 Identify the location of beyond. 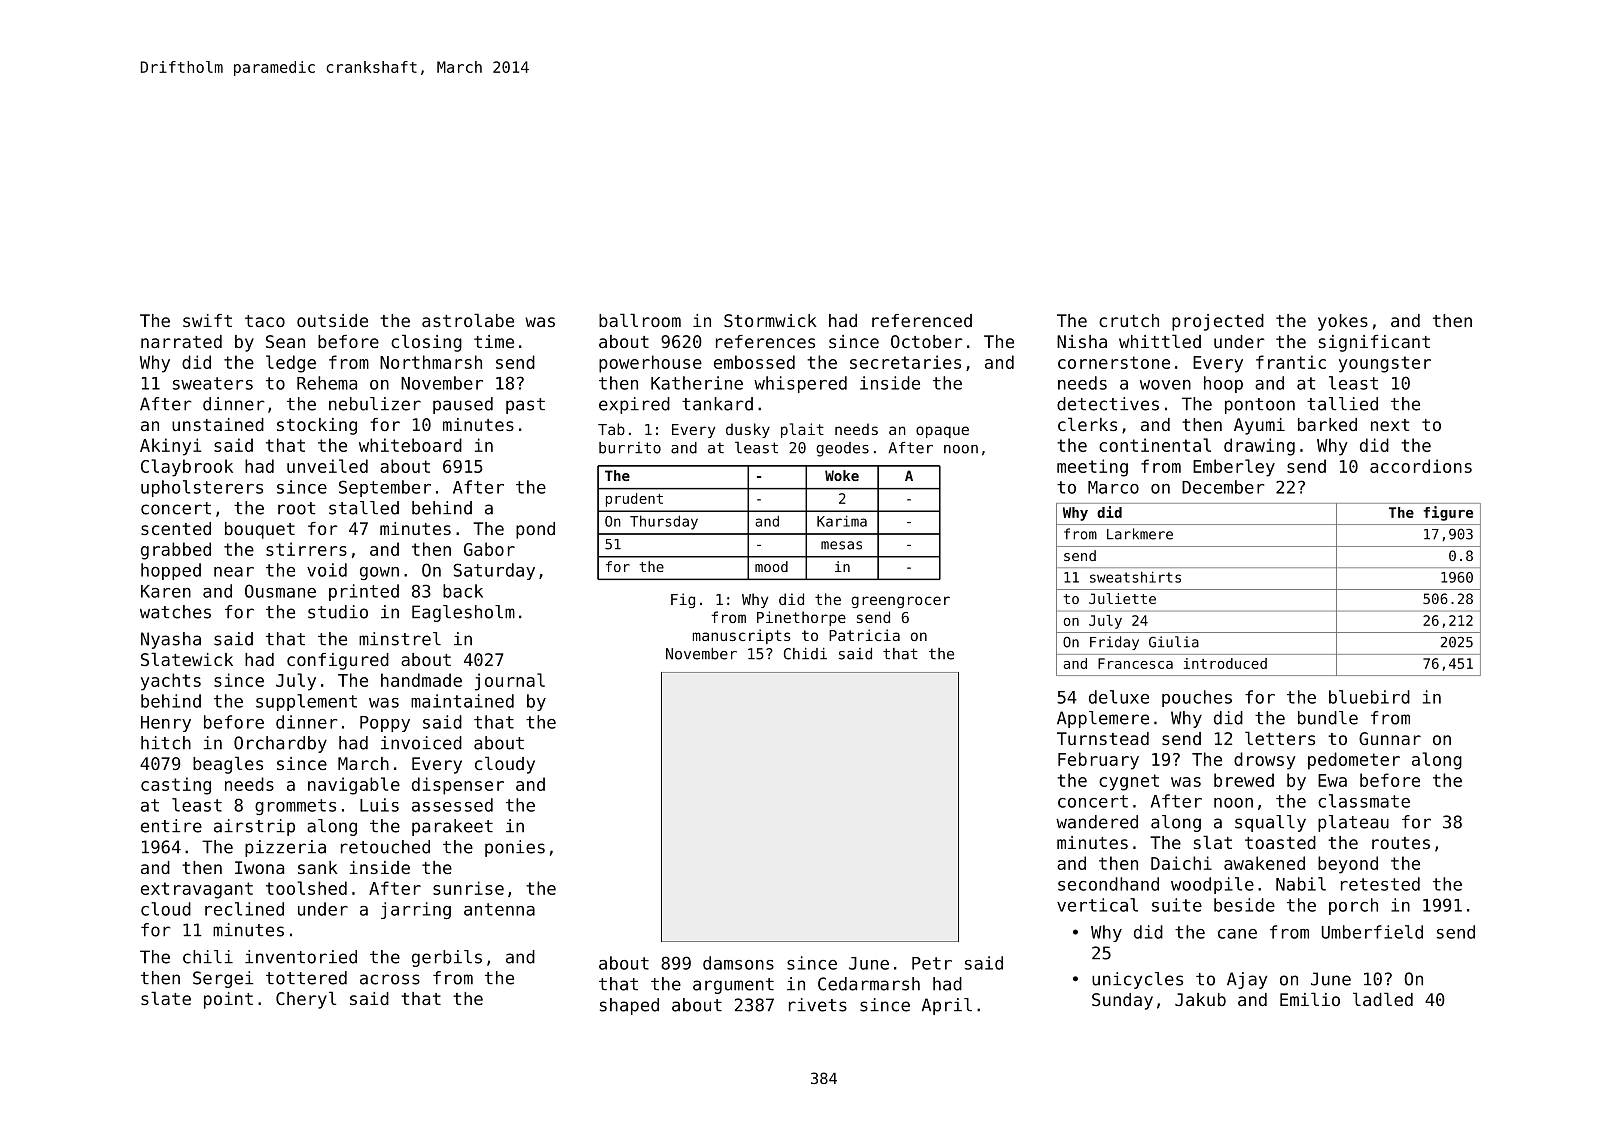
(1348, 865).
